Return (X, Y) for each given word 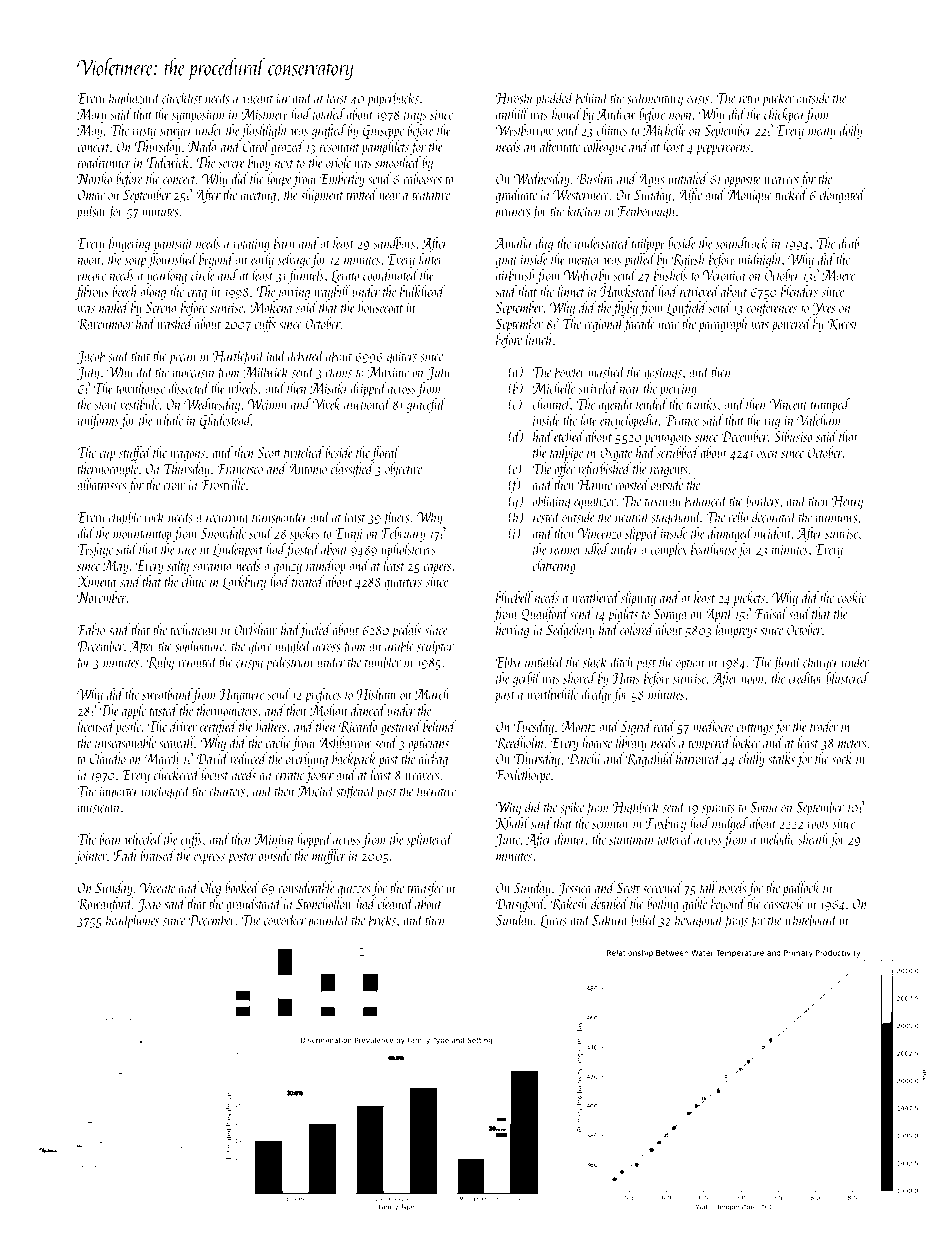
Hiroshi (514, 98)
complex (669, 550)
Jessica (575, 889)
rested (546, 517)
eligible (125, 518)
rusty (144, 133)
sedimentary (655, 99)
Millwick (266, 372)
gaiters (402, 358)
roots (818, 825)
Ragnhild (650, 759)
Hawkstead (628, 291)
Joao (149, 905)
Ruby (160, 663)
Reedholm (519, 743)
